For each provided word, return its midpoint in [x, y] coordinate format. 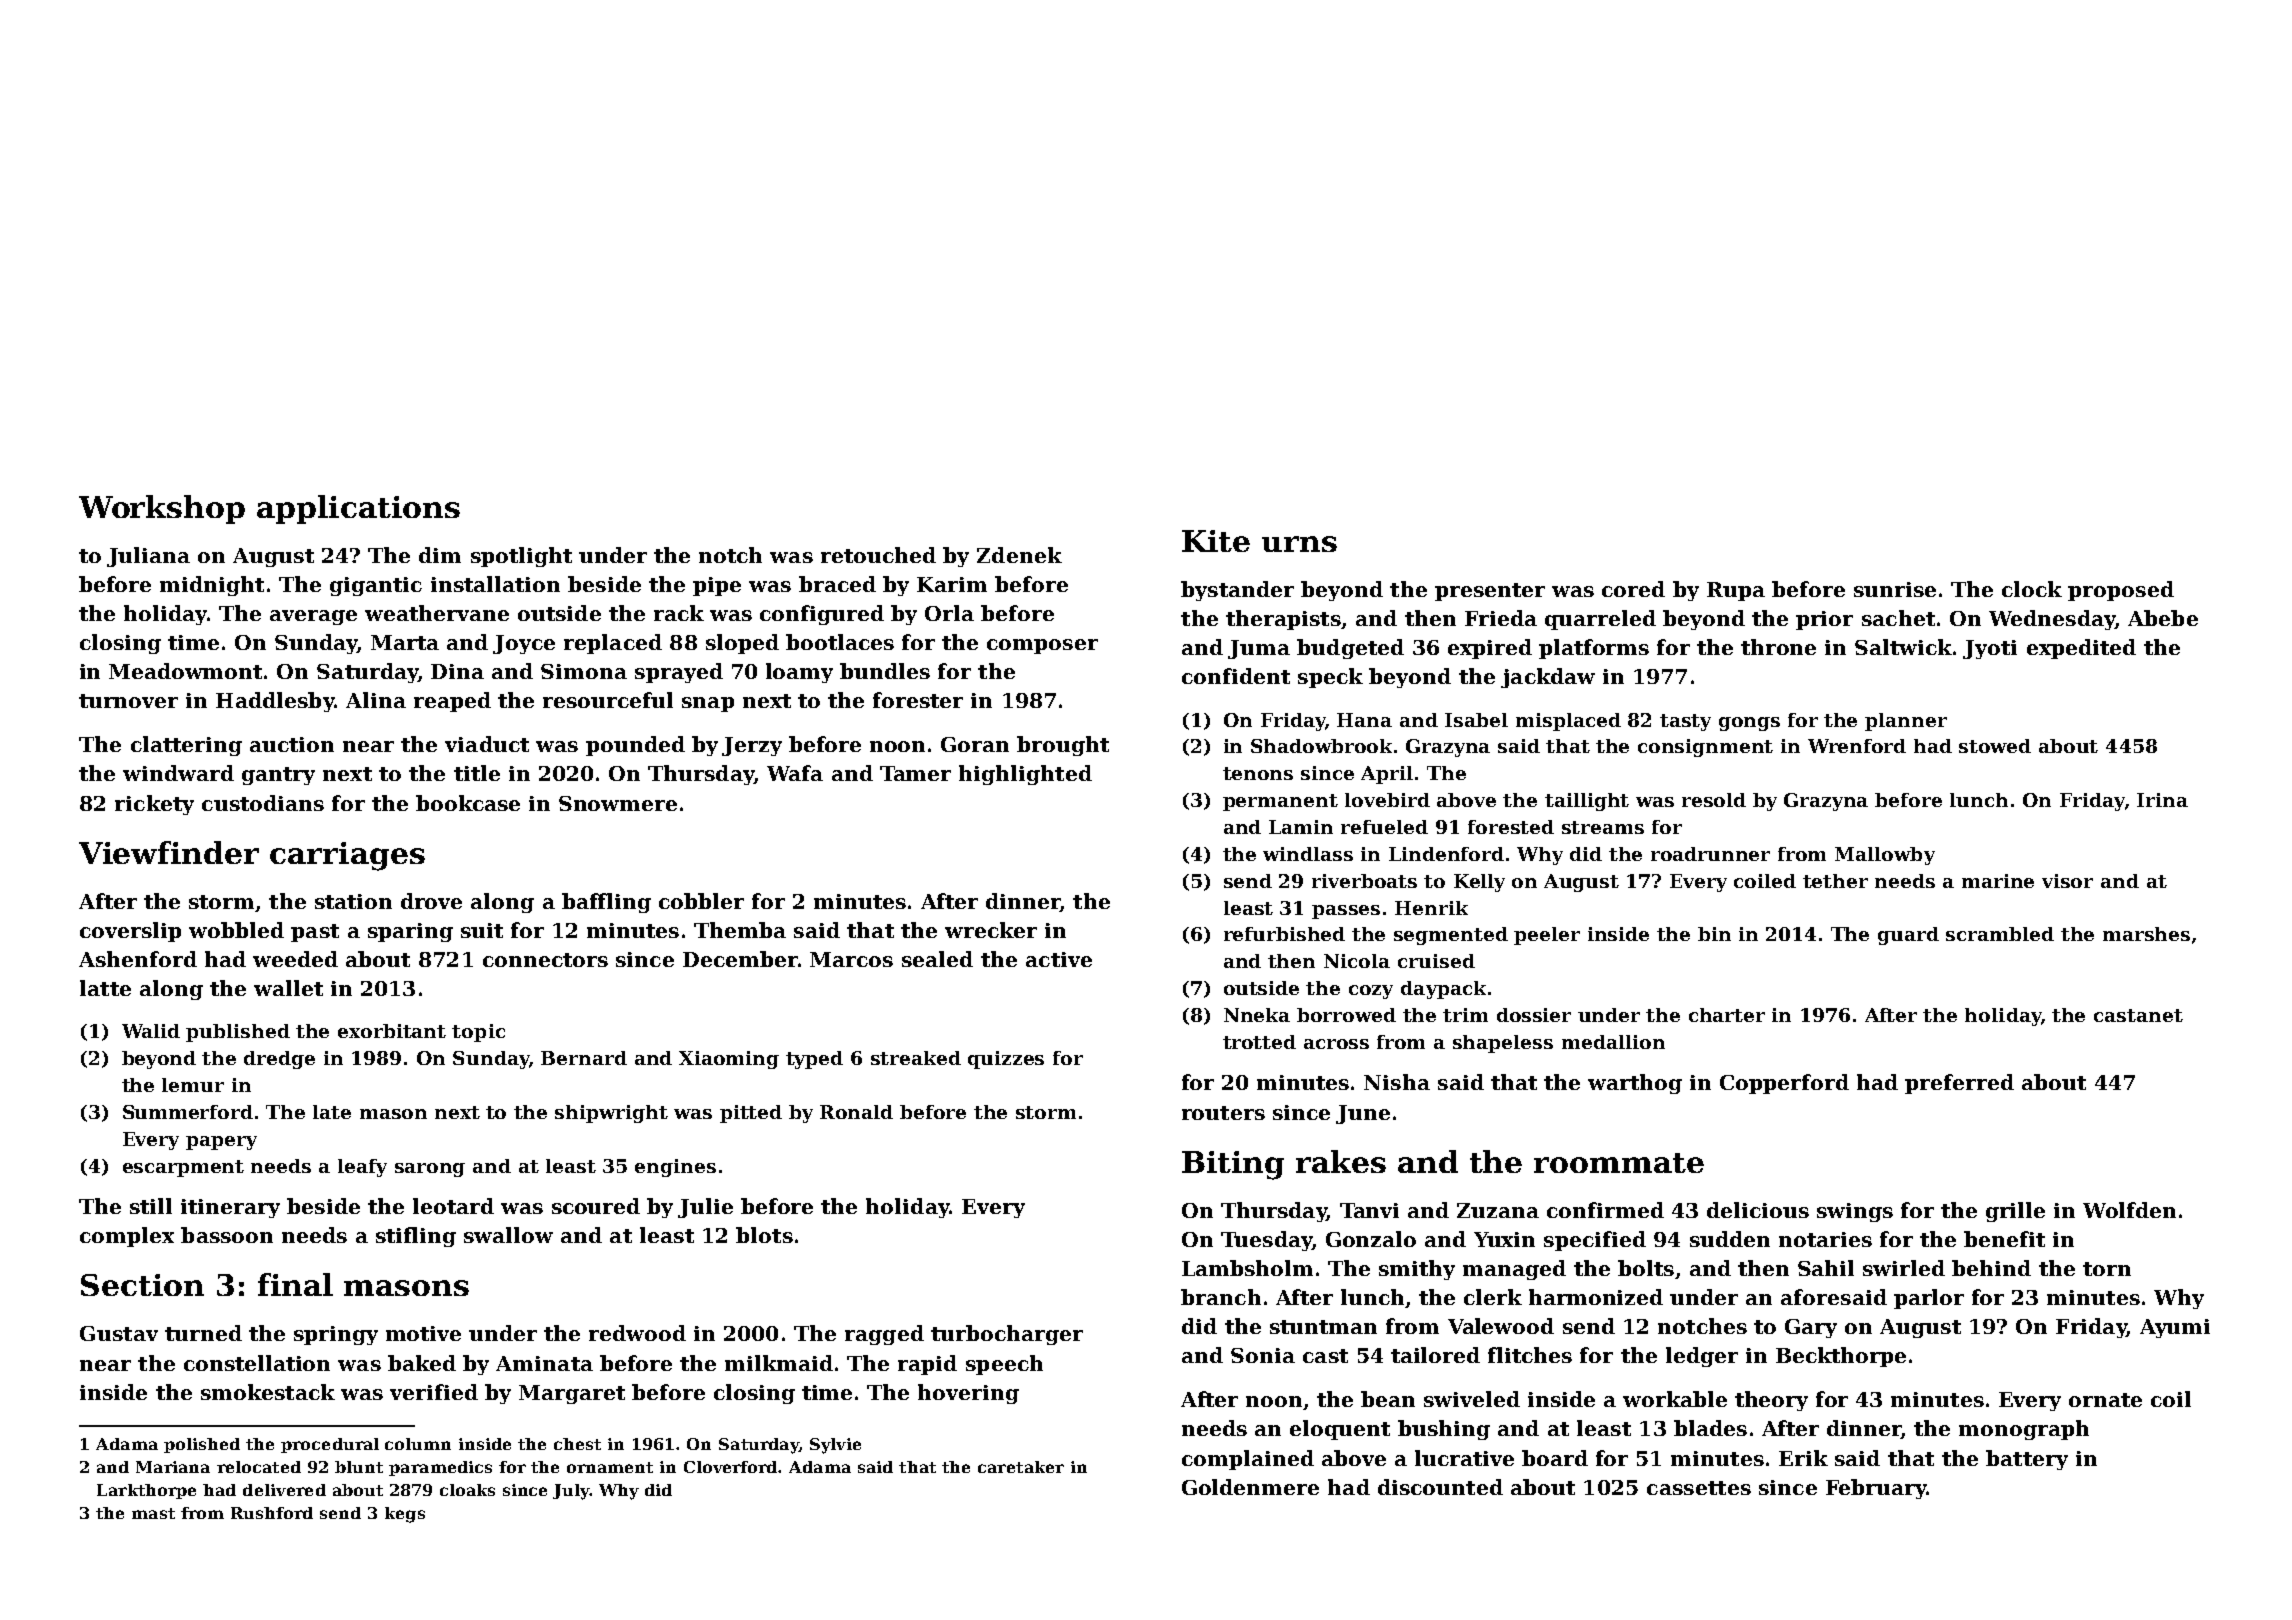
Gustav [119, 1333]
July [571, 1492]
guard [1908, 936]
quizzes [1006, 1060]
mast [153, 1513]
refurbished [1284, 934]
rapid [927, 1365]
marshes [2146, 934]
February [1876, 1489]
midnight [212, 586]
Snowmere [618, 803]
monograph [2024, 1430]
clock [2032, 589]
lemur [193, 1085]
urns [1299, 544]
